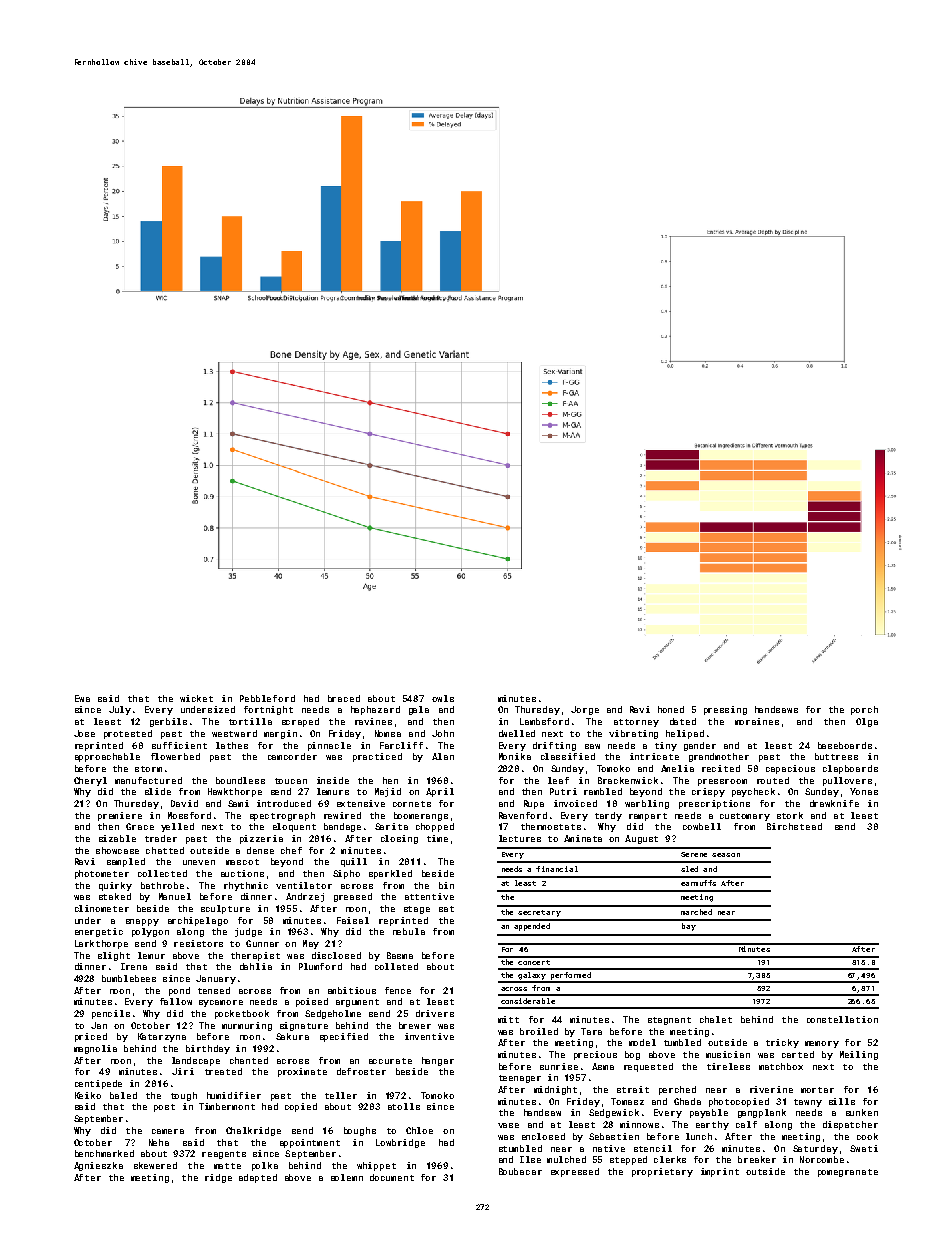 This document has height=1233, width=952. What do you see at coordinates (360, 1131) in the document?
I see `boughs` at bounding box center [360, 1131].
